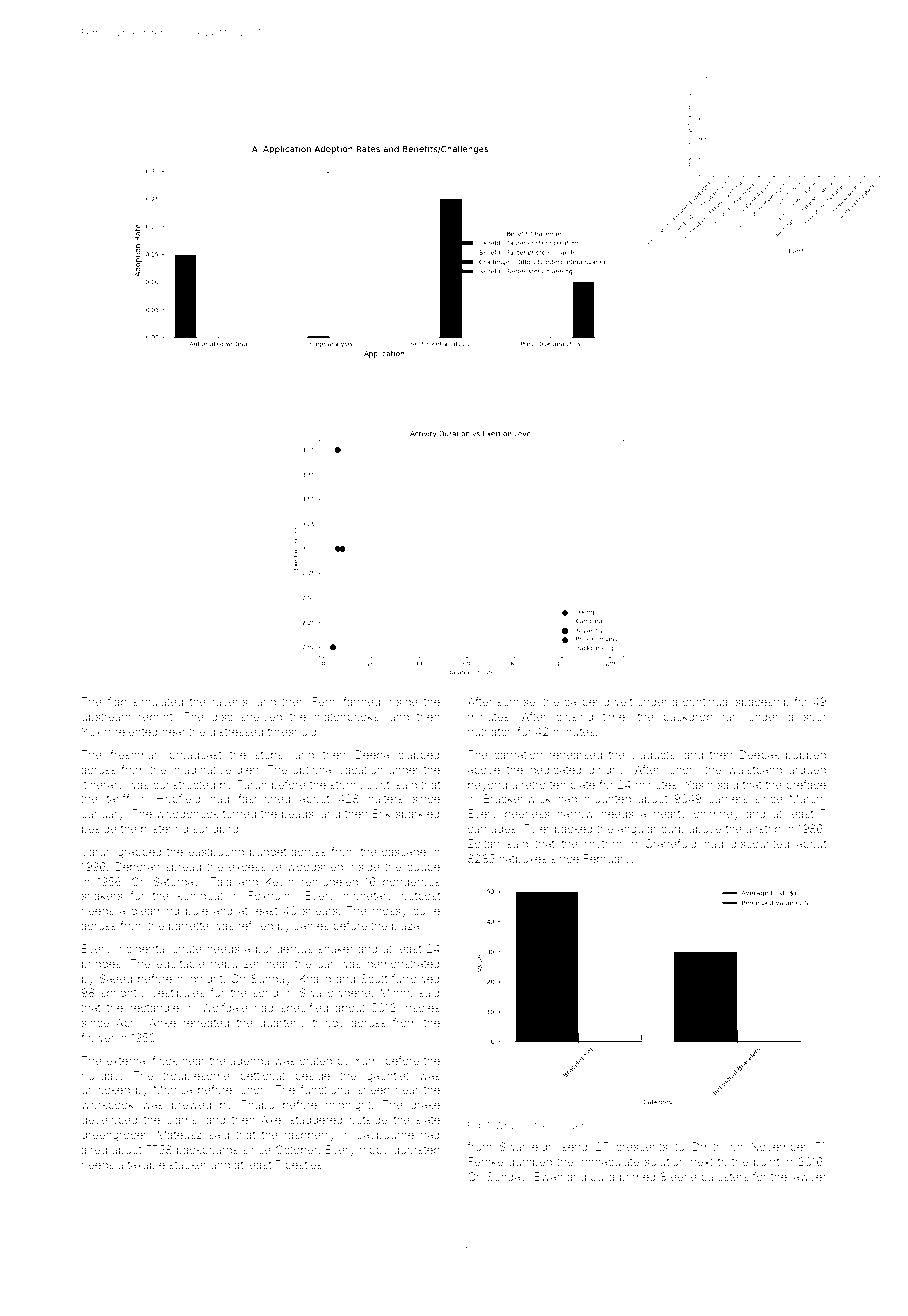 The image size is (908, 1316). What do you see at coordinates (567, 1127) in the screenshot?
I see `assayer` at bounding box center [567, 1127].
